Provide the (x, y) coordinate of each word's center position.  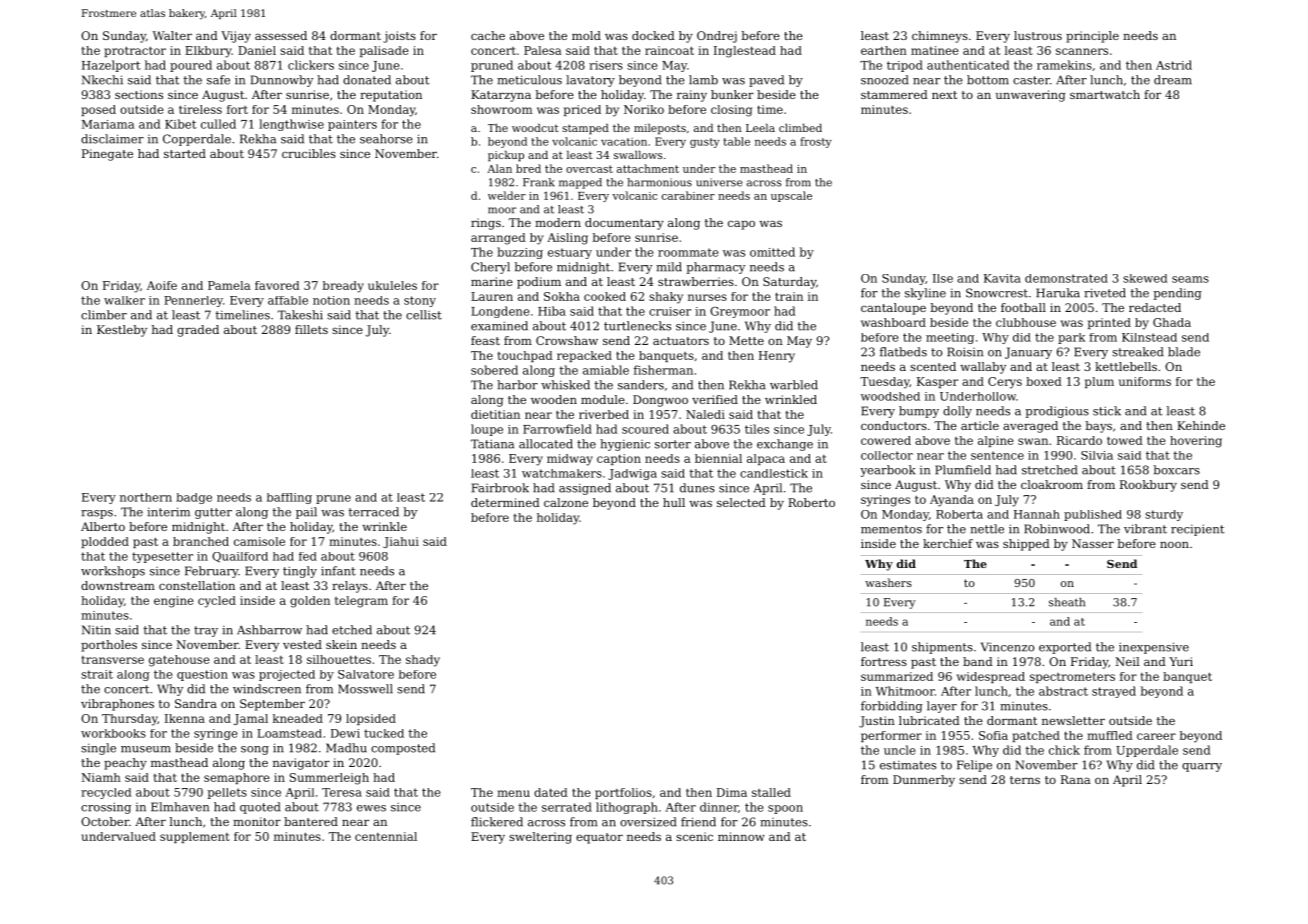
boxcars (1177, 470)
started (185, 153)
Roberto (811, 502)
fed (308, 556)
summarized (897, 676)
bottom (988, 80)
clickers (311, 65)
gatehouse (179, 661)
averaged (1030, 427)
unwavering (1030, 96)
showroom (501, 109)
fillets (311, 329)
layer (942, 707)
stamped (585, 129)
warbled (794, 385)
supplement (195, 837)
